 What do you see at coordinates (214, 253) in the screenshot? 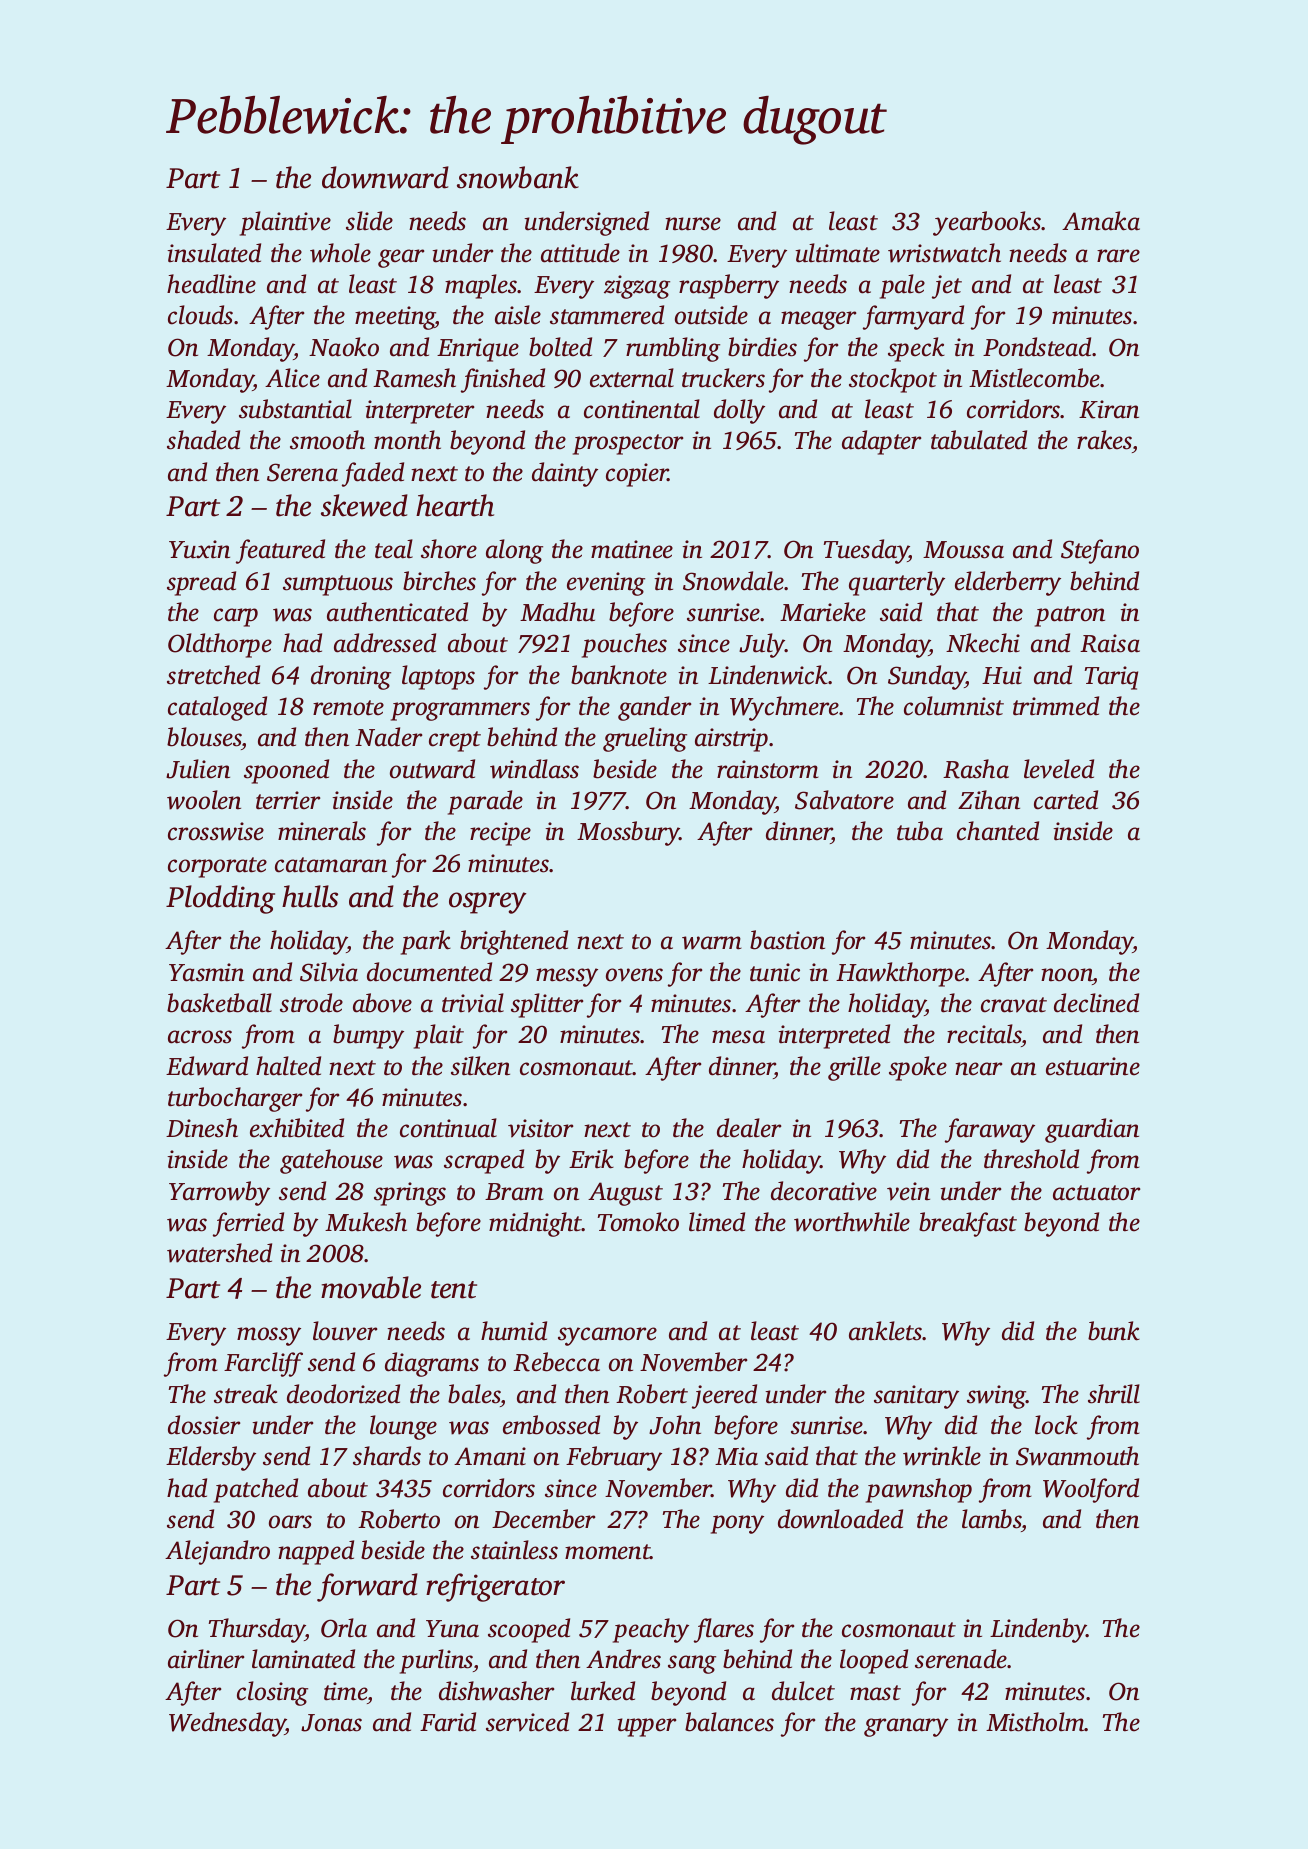
I see `insulated` at bounding box center [214, 253].
